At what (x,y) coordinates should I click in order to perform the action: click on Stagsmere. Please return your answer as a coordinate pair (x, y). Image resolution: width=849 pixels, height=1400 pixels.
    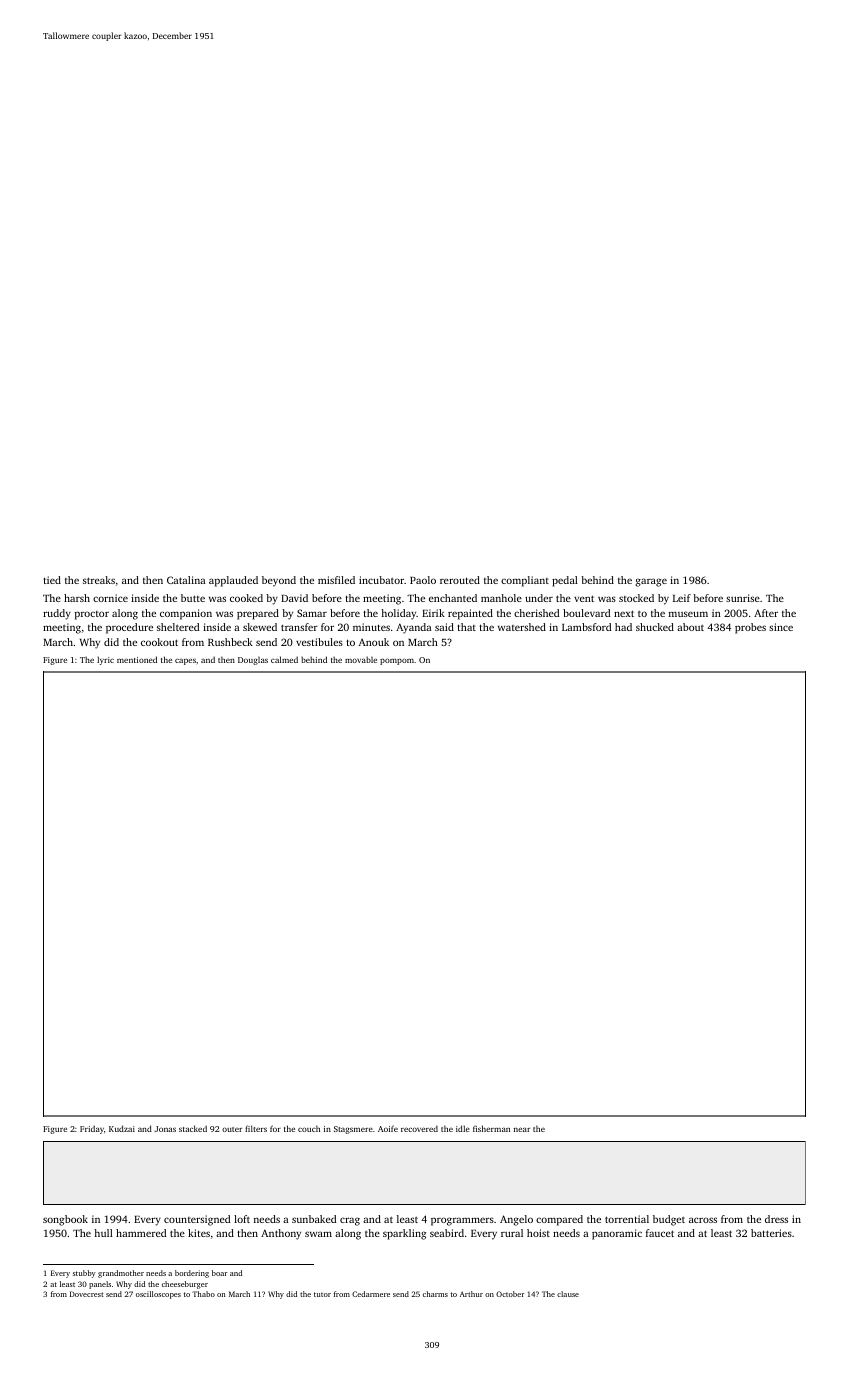
    Looking at the image, I should click on (353, 1130).
